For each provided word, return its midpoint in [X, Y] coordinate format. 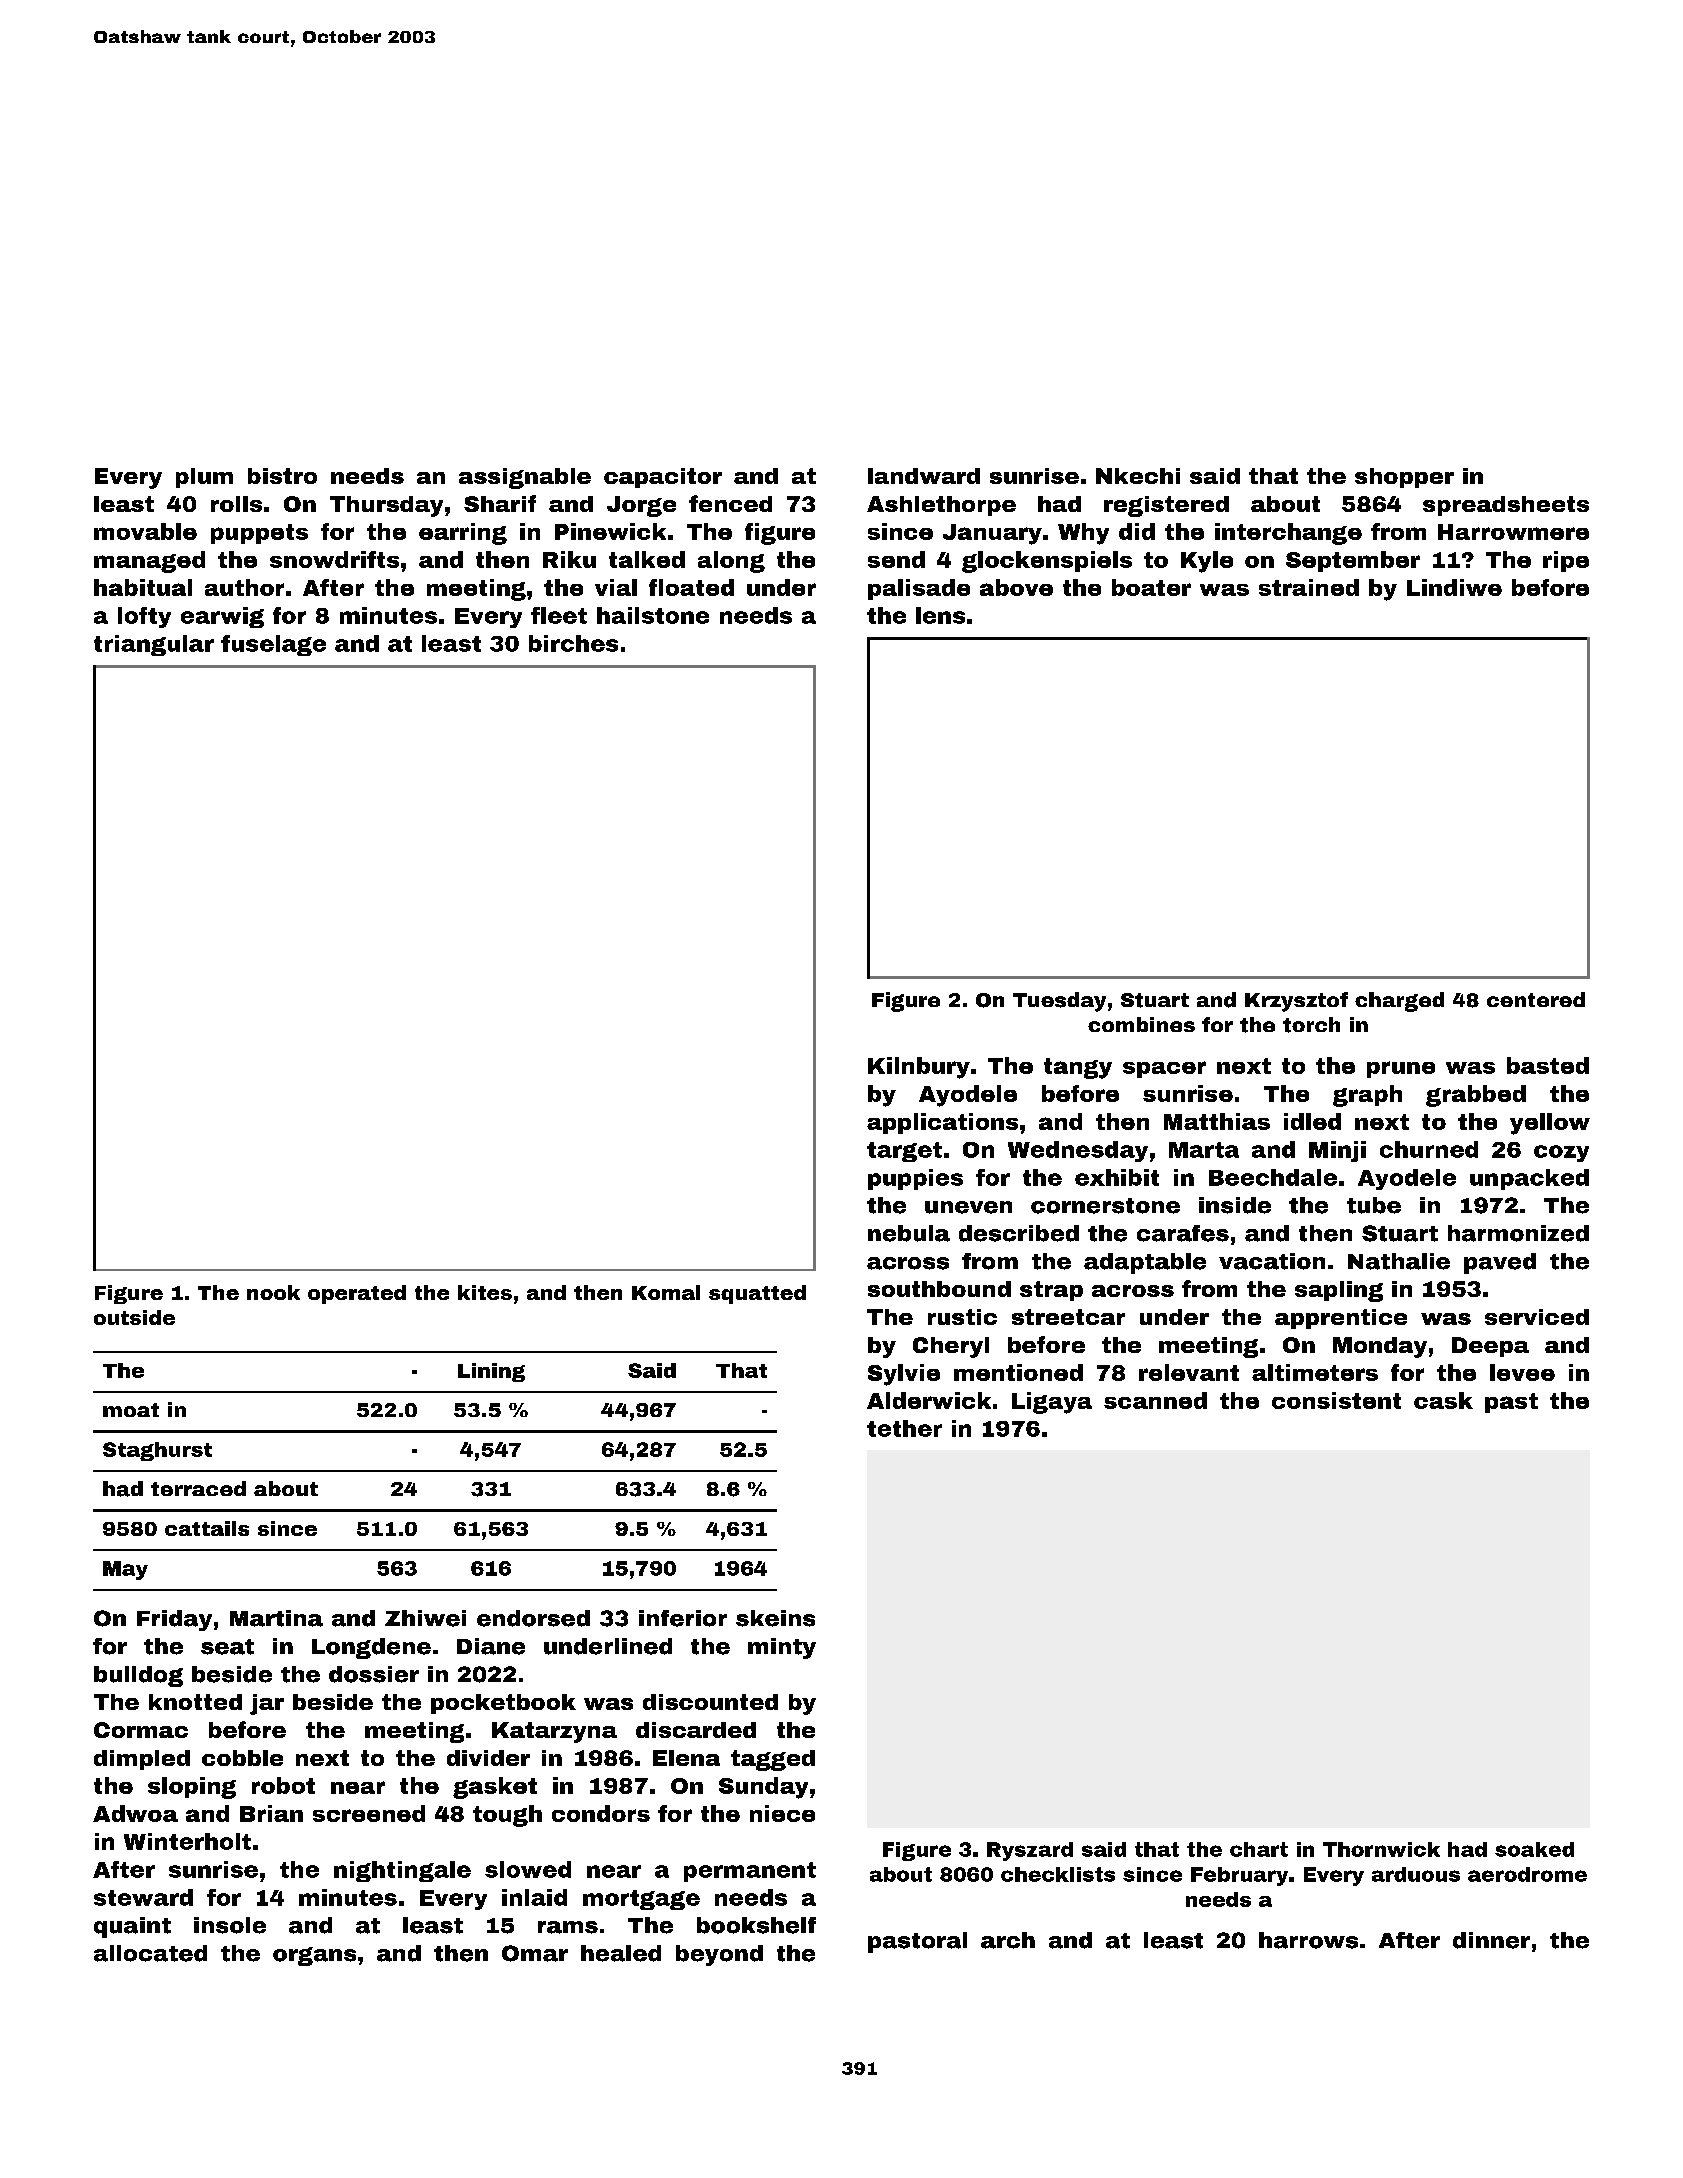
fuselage [273, 645]
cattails [207, 1528]
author [244, 587]
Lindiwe [1454, 587]
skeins [775, 1618]
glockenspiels [1047, 562]
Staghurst [157, 1451]
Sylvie [904, 1375]
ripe [1566, 561]
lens [940, 615]
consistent [1336, 1400]
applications [942, 1123]
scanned [1155, 1400]
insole [230, 1925]
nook [273, 1292]
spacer [1164, 1069]
